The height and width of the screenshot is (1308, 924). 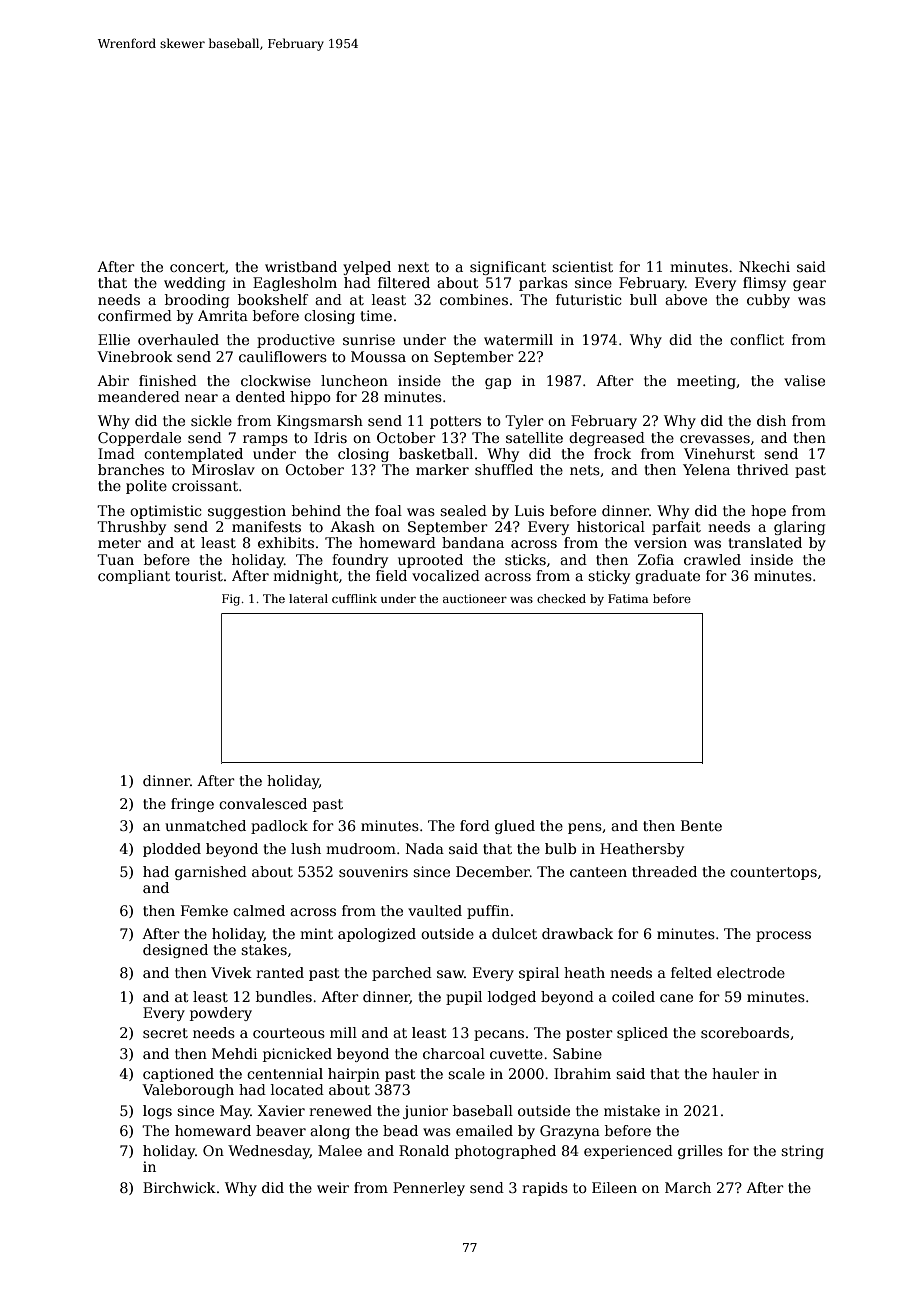 What do you see at coordinates (116, 453) in the screenshot?
I see `Imad` at bounding box center [116, 453].
